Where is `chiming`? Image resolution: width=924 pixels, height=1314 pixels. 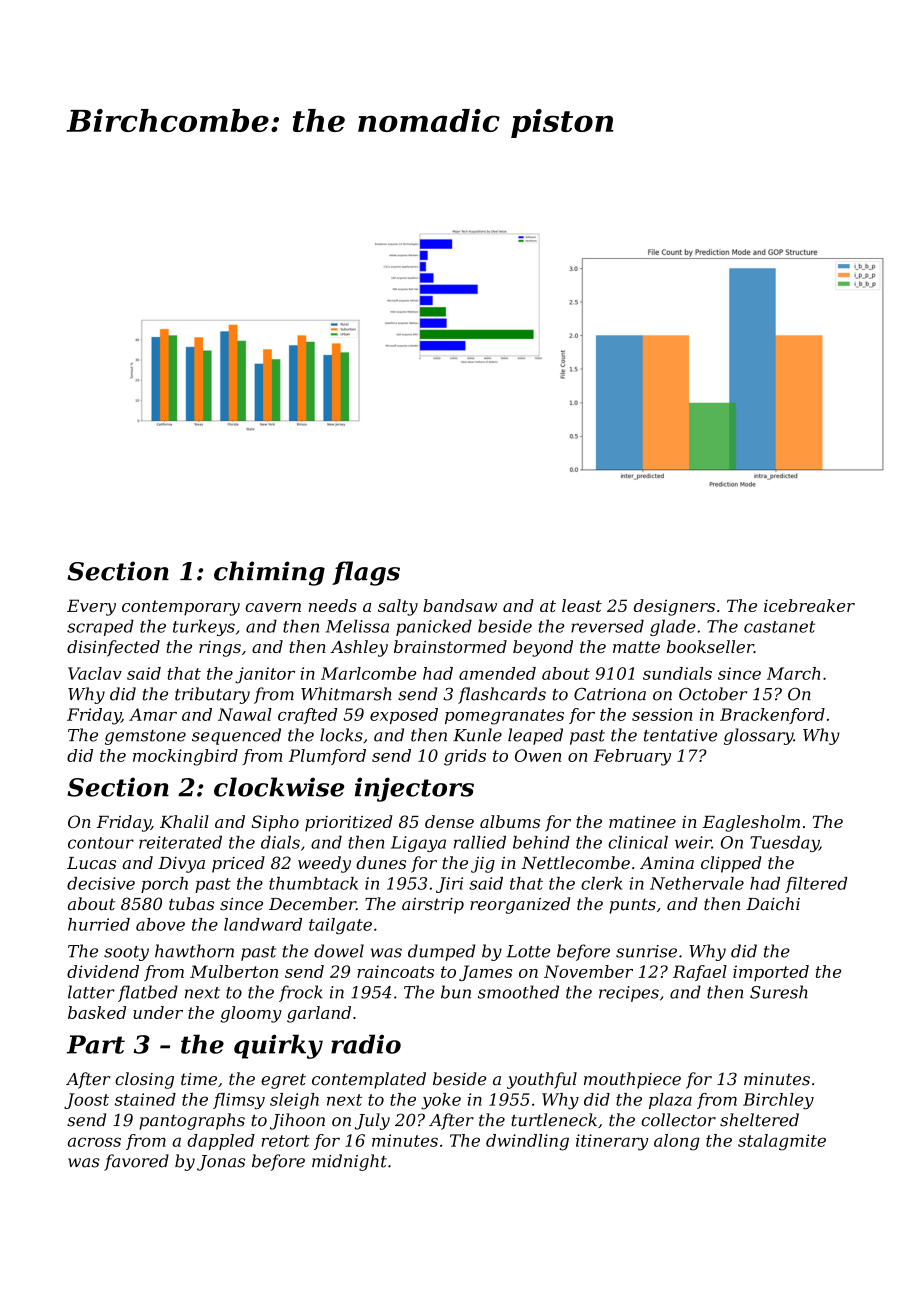 chiming is located at coordinates (269, 573).
